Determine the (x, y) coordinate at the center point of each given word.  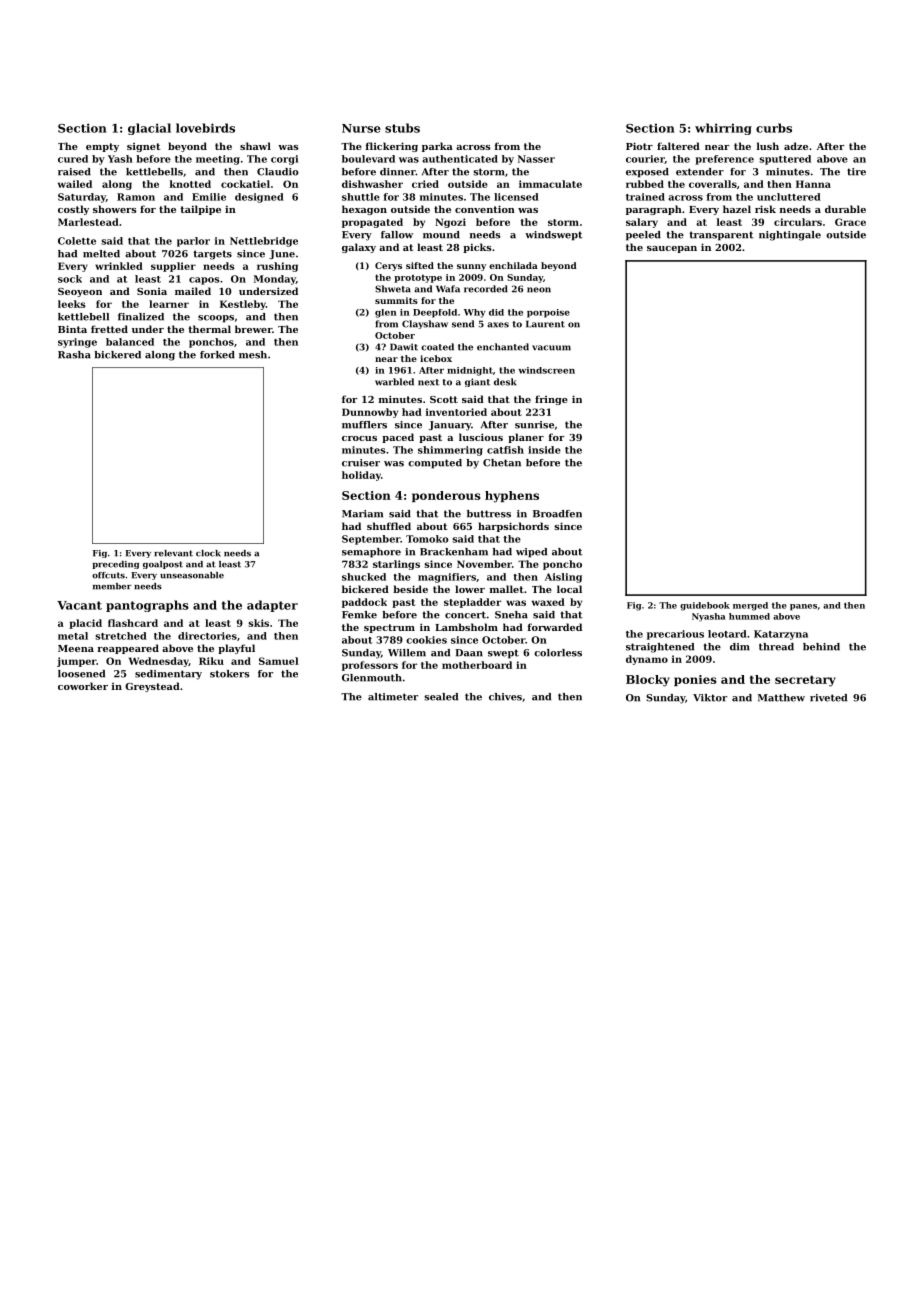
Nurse (361, 128)
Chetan (502, 463)
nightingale (790, 236)
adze (796, 146)
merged (750, 606)
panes (803, 607)
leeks (71, 304)
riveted (828, 698)
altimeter (393, 697)
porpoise (548, 313)
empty (102, 147)
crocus (359, 438)
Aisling (563, 578)
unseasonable (192, 575)
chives (505, 697)
